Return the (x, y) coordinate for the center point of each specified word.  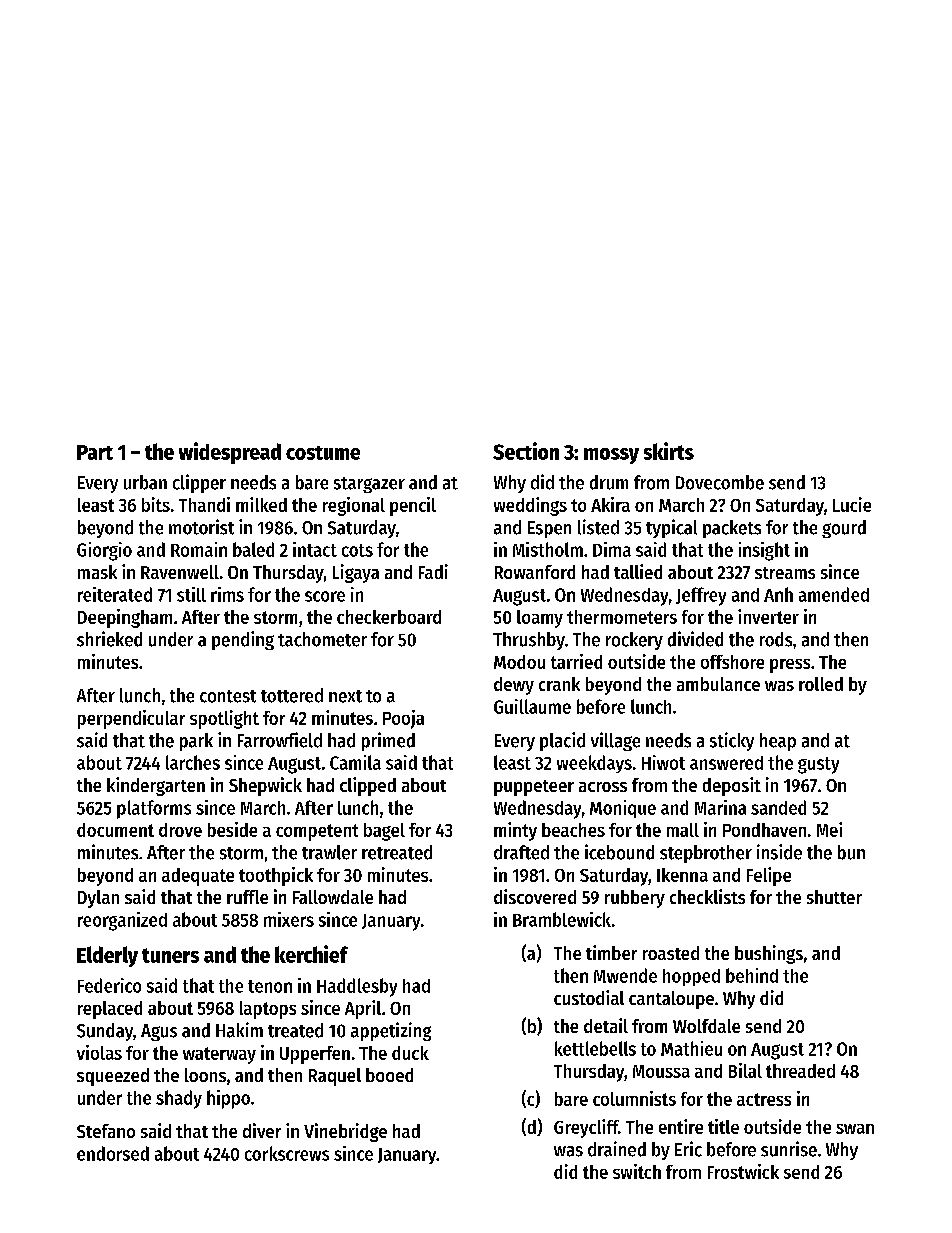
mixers (289, 919)
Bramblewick (562, 919)
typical (671, 528)
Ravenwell (180, 572)
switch (637, 1171)
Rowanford (535, 572)
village (615, 741)
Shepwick (265, 786)
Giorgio (104, 551)
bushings (769, 954)
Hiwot (663, 762)
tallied (638, 571)
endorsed (113, 1153)
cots (357, 550)
